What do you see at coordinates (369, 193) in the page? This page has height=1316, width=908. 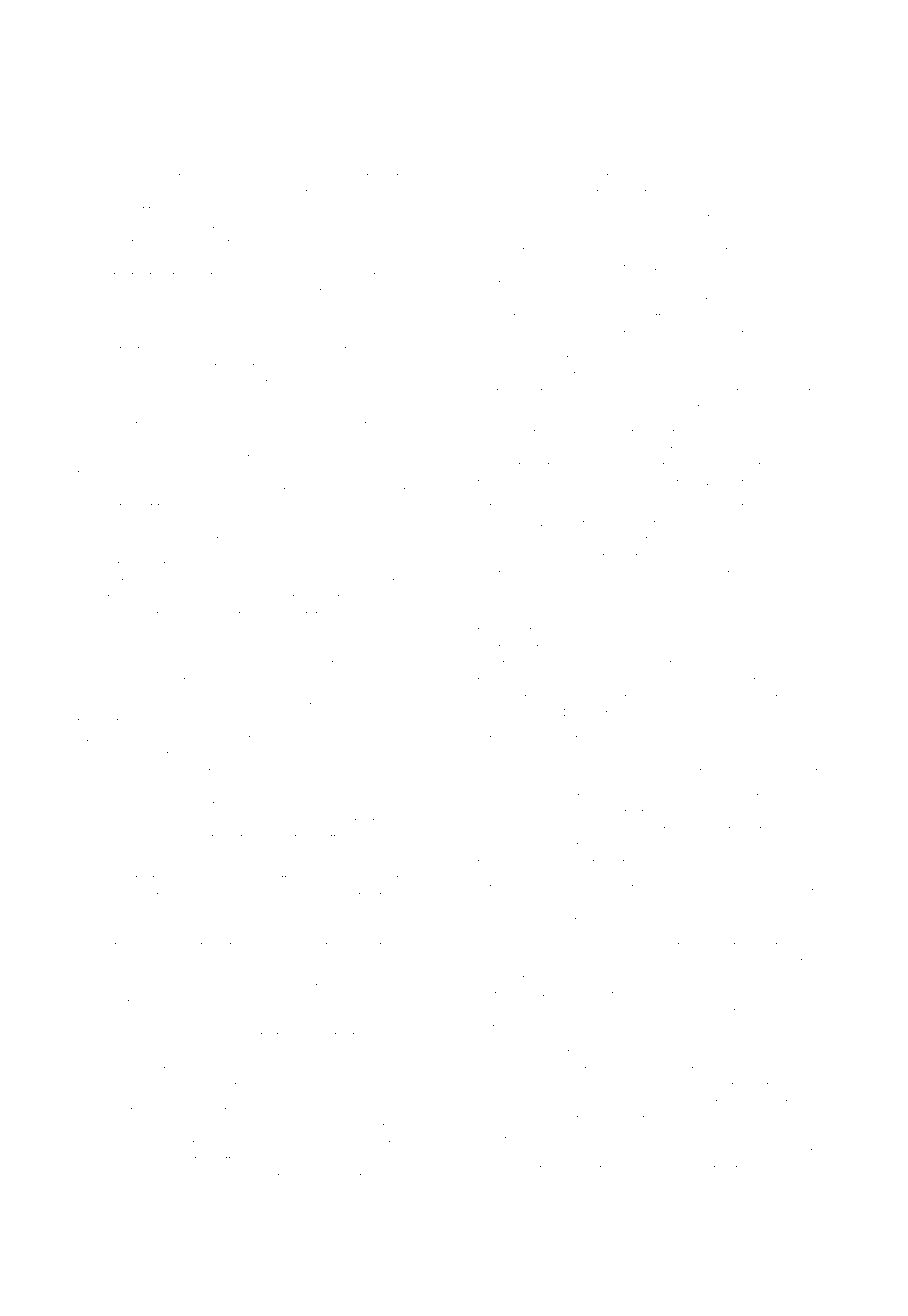 I see `Sparrowdale` at bounding box center [369, 193].
